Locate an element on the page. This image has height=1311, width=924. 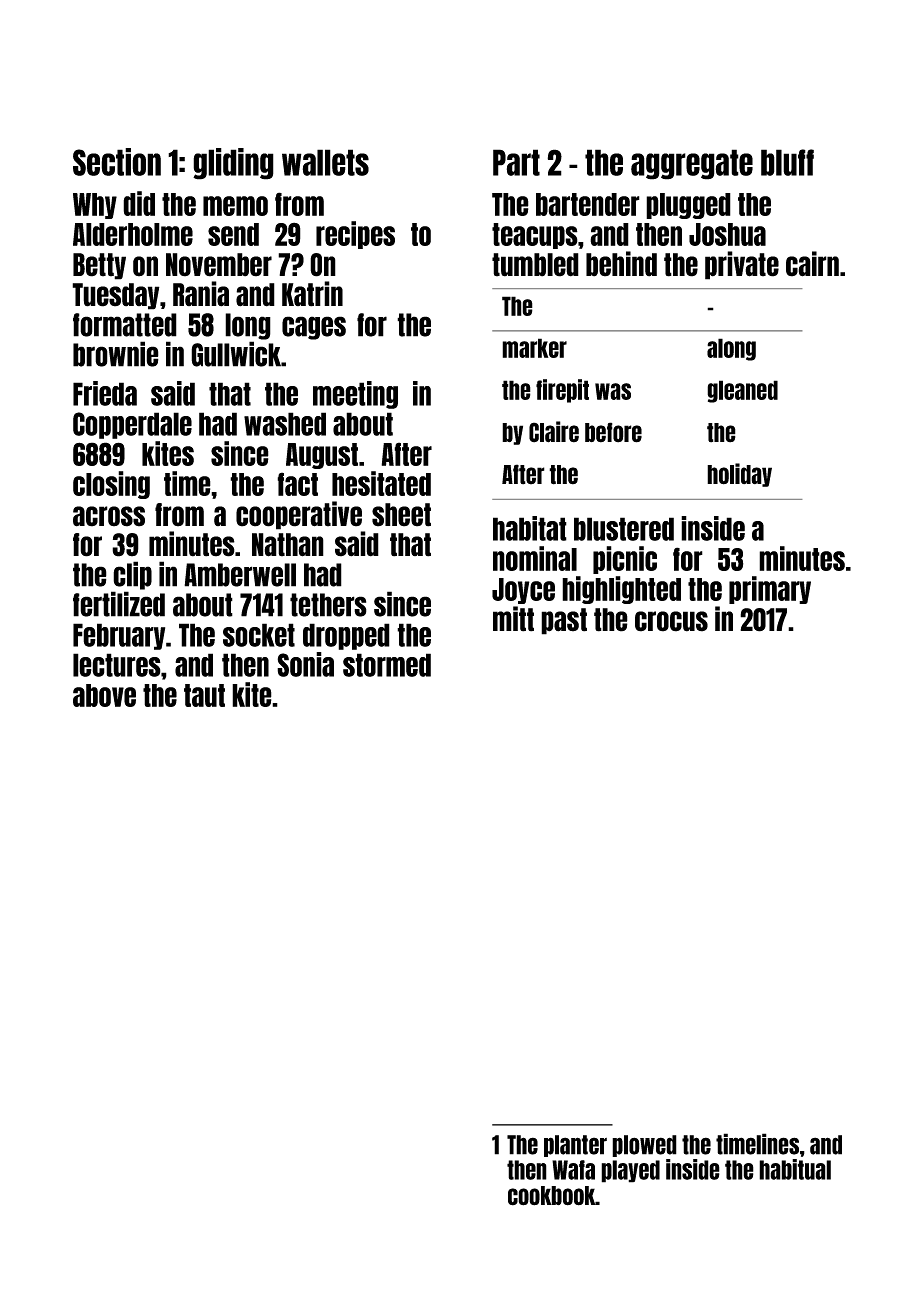
cairn is located at coordinates (812, 264).
